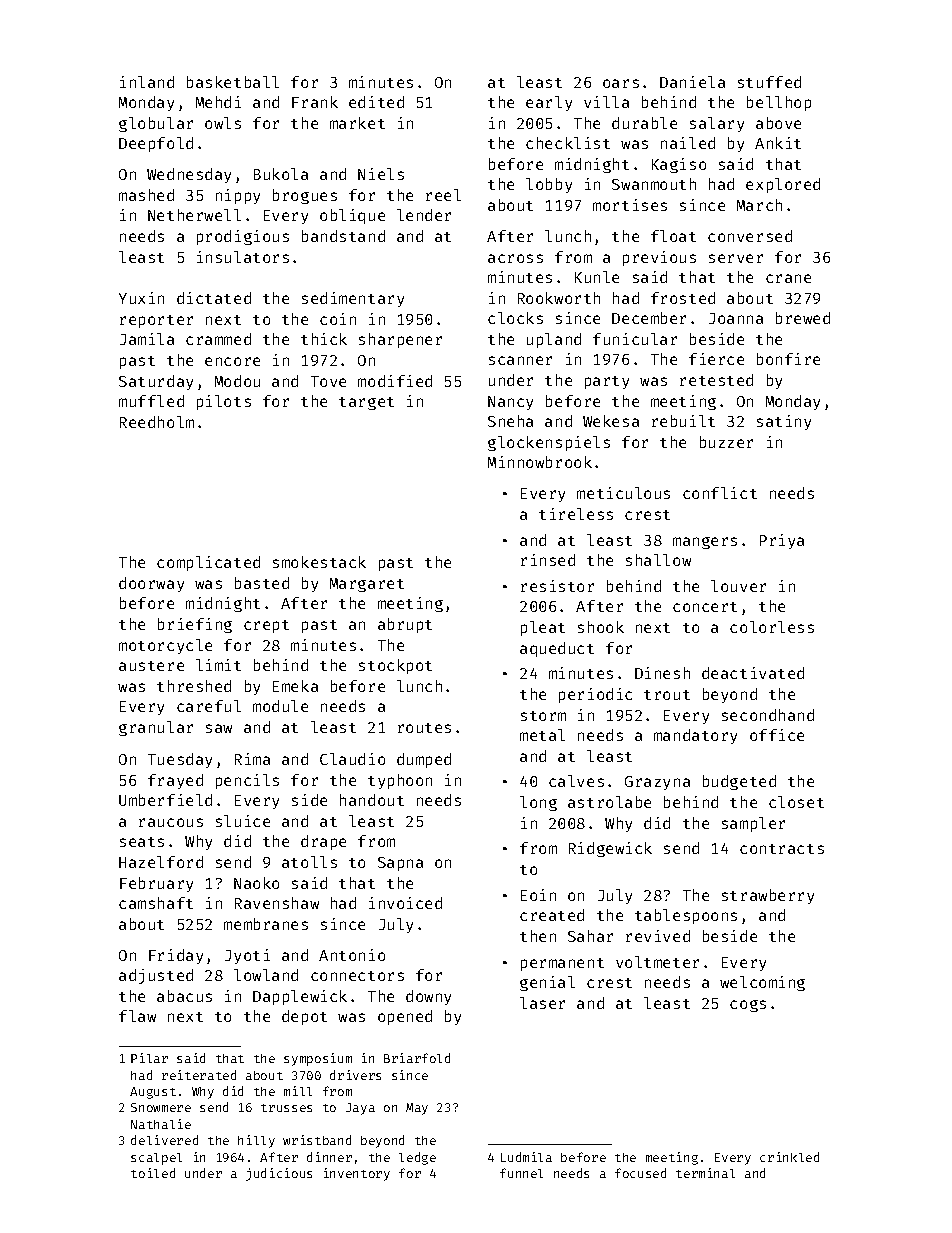 Image resolution: width=952 pixels, height=1233 pixels. I want to click on stuffed, so click(769, 82).
